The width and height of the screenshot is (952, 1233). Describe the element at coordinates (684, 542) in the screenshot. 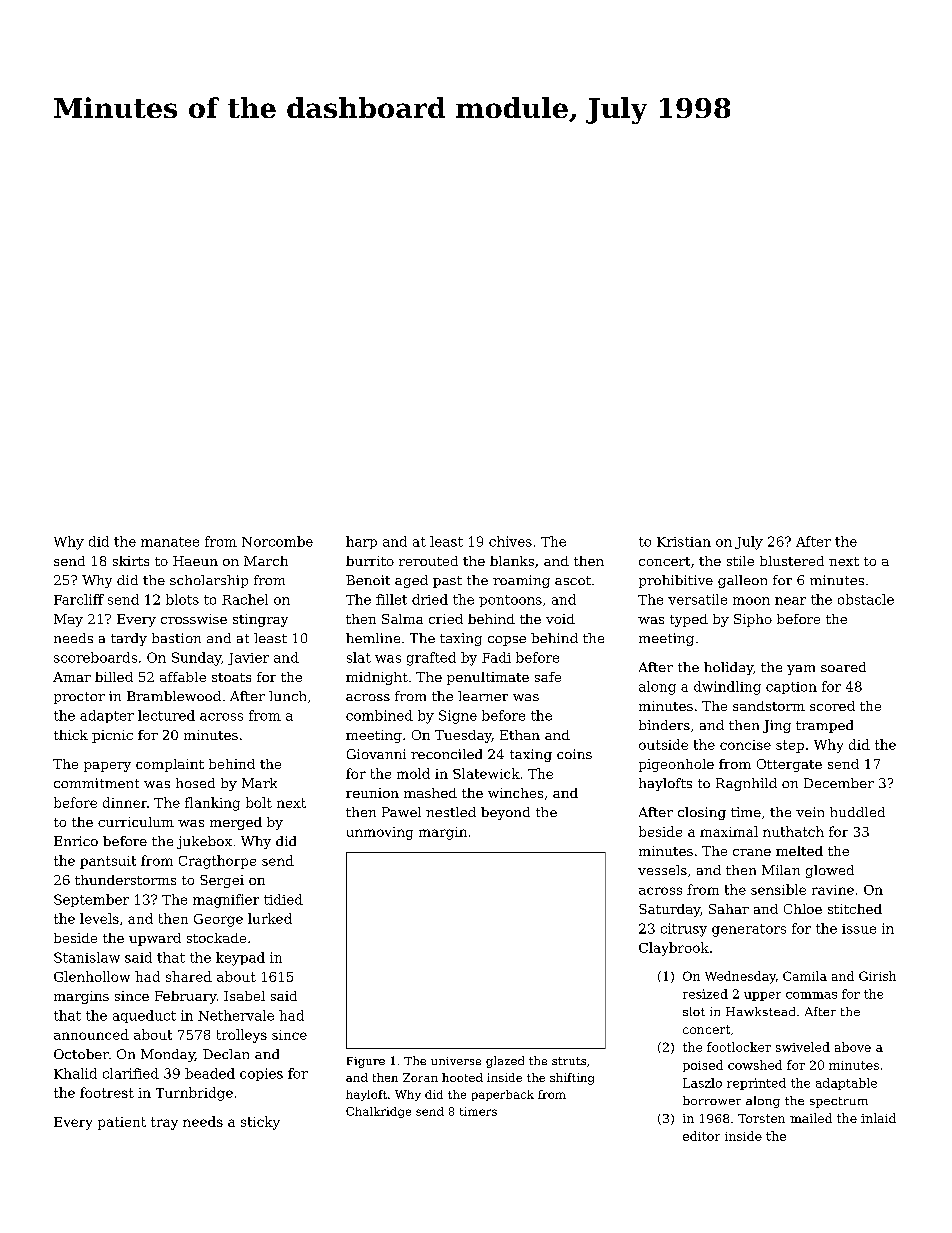

I see `Kristian` at that location.
